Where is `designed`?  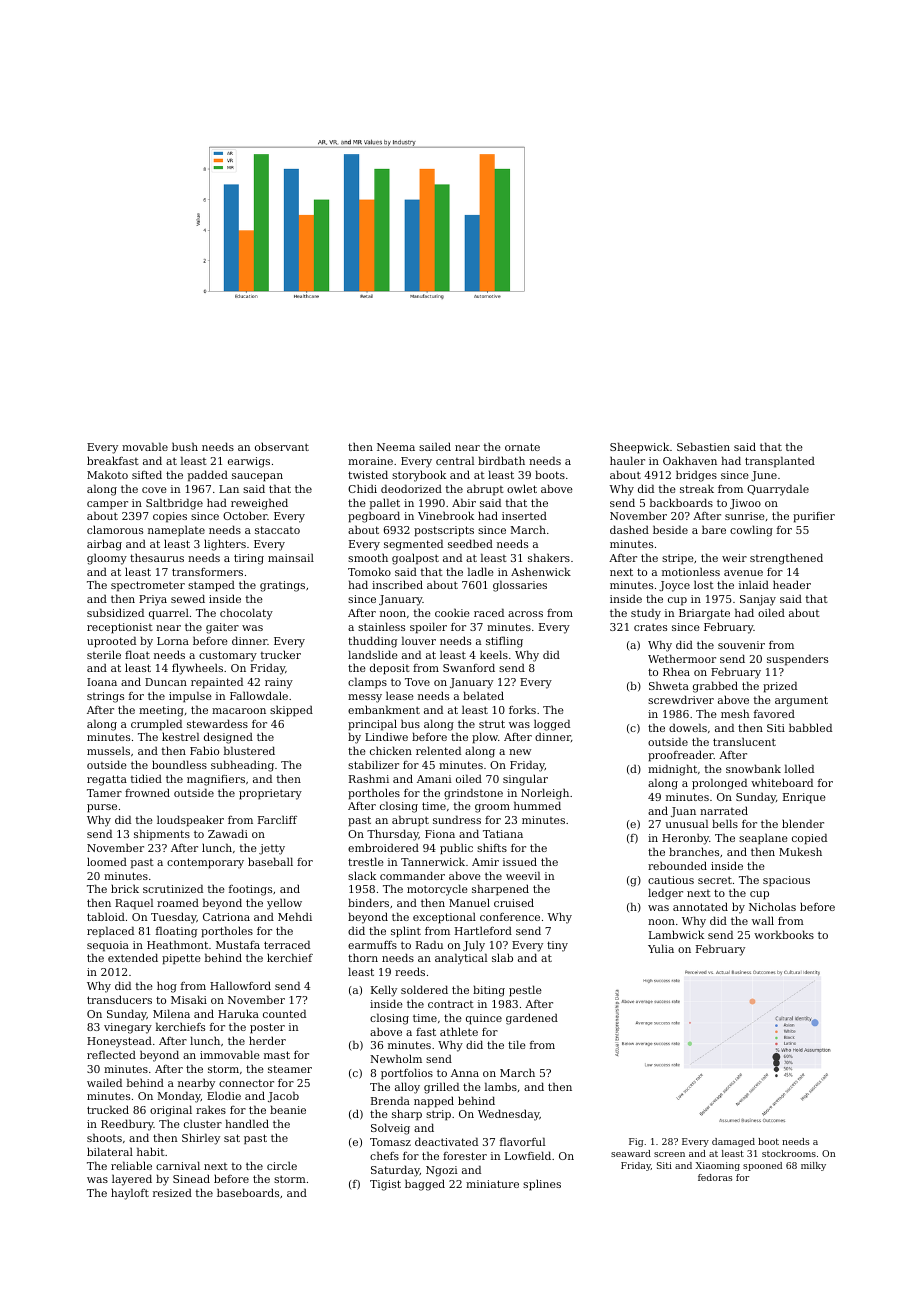
designed is located at coordinates (228, 738).
